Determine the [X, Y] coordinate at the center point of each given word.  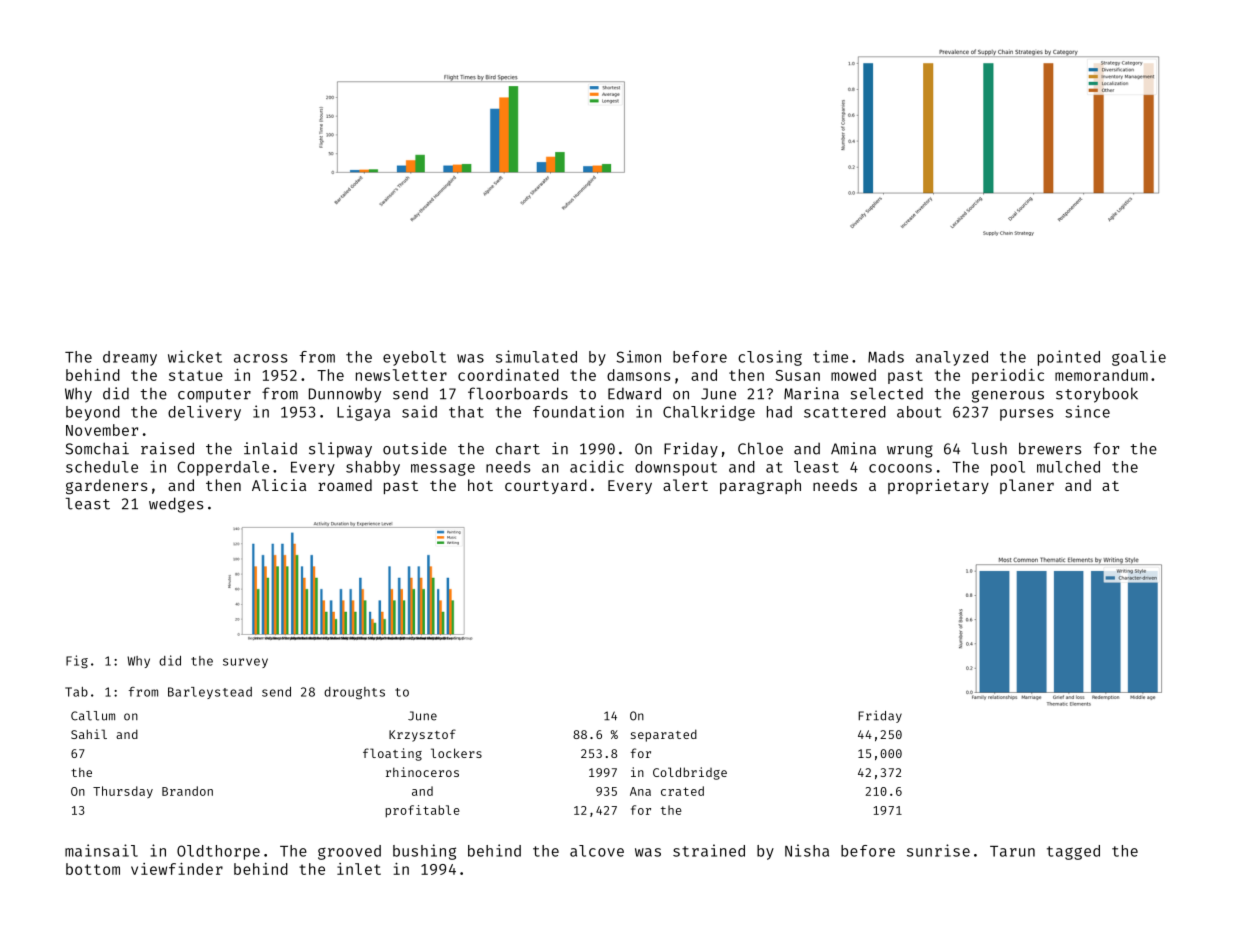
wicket [195, 356]
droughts [354, 693]
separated [664, 735]
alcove [597, 851]
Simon [638, 356]
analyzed [952, 358]
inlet [359, 869]
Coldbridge [690, 773]
